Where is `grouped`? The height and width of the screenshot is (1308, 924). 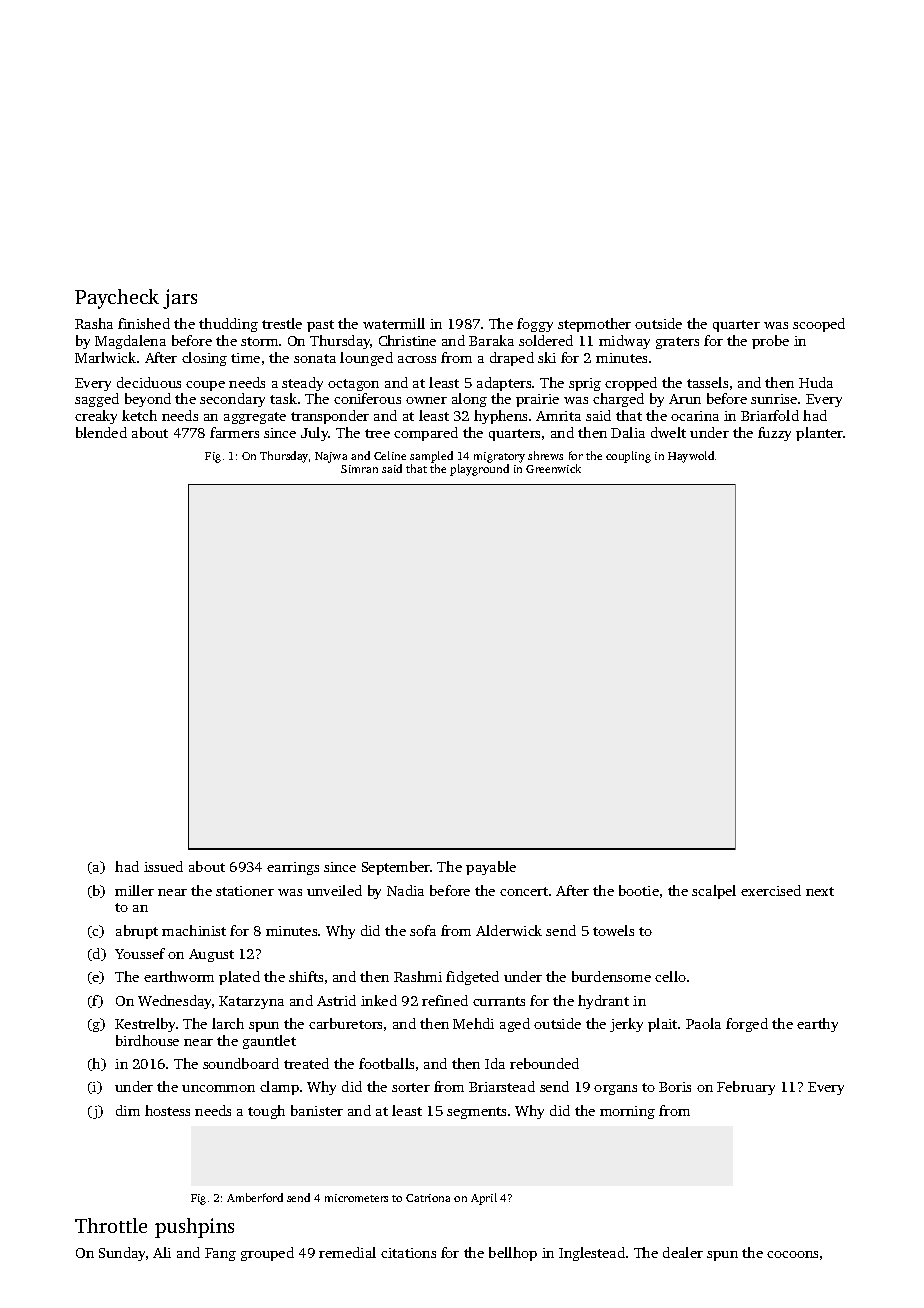 grouped is located at coordinates (267, 1254).
